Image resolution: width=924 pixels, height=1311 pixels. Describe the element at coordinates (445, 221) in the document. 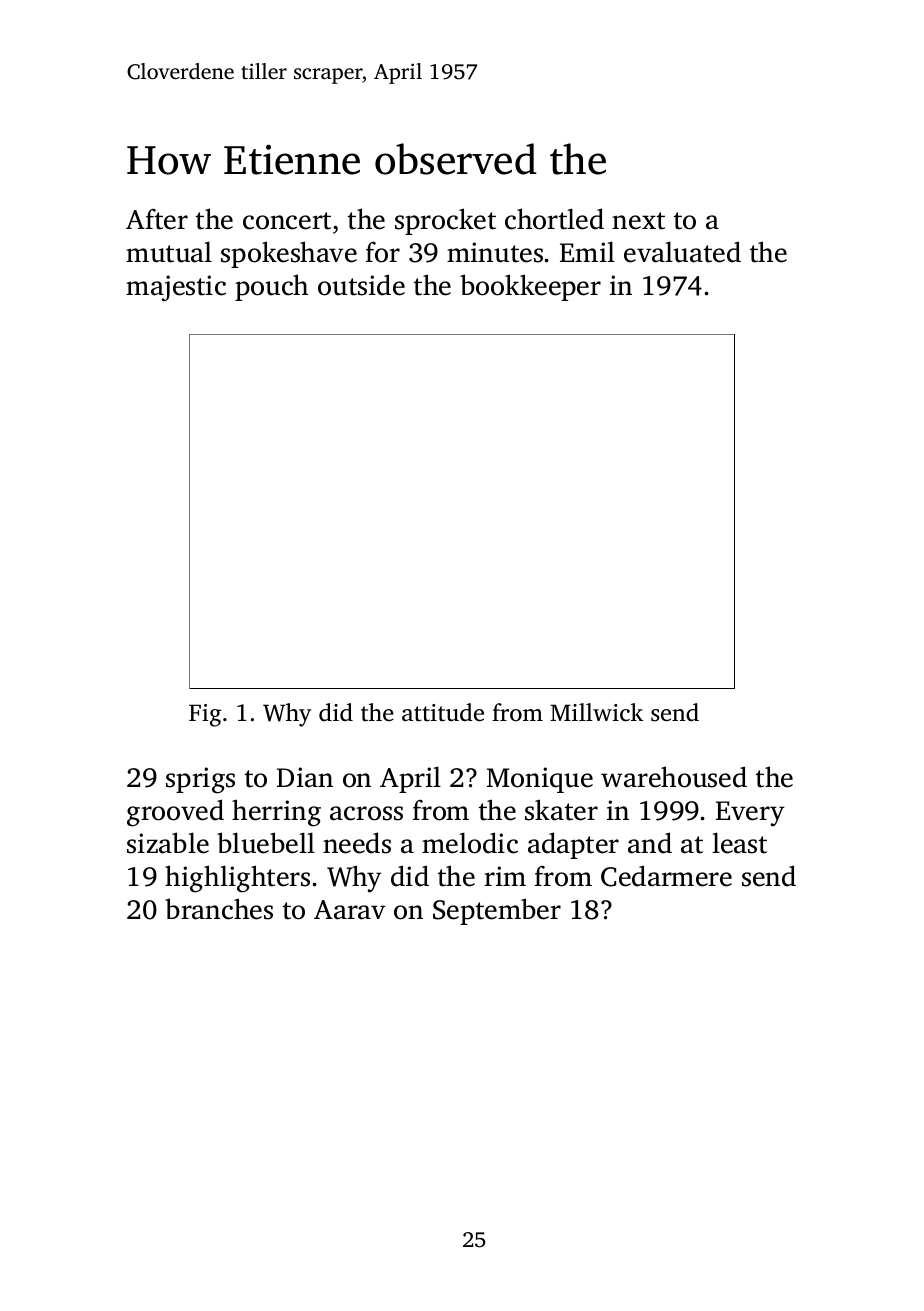

I see `sprocket` at that location.
